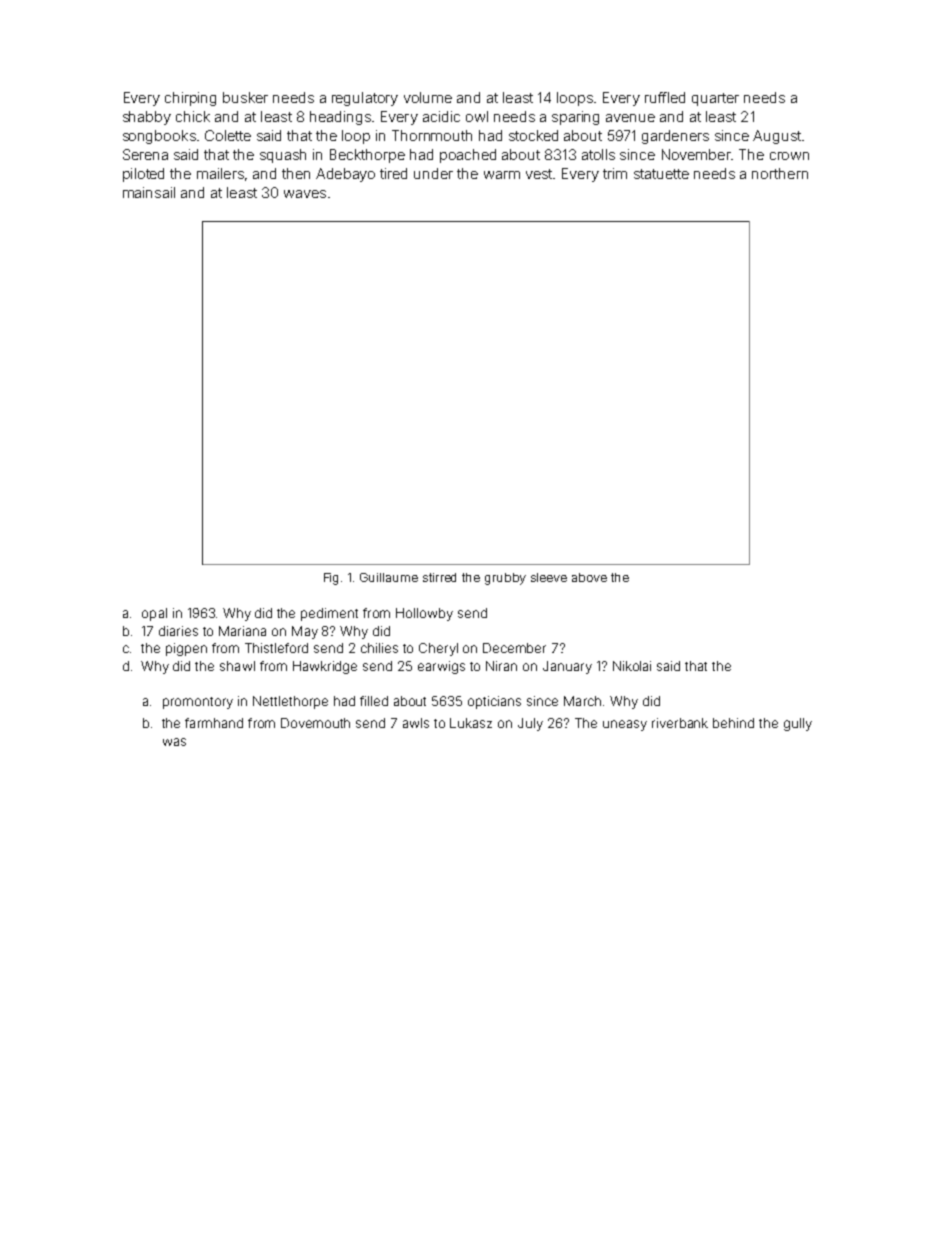 This screenshot has width=952, height=1233. What do you see at coordinates (575, 118) in the screenshot?
I see `sparing` at bounding box center [575, 118].
